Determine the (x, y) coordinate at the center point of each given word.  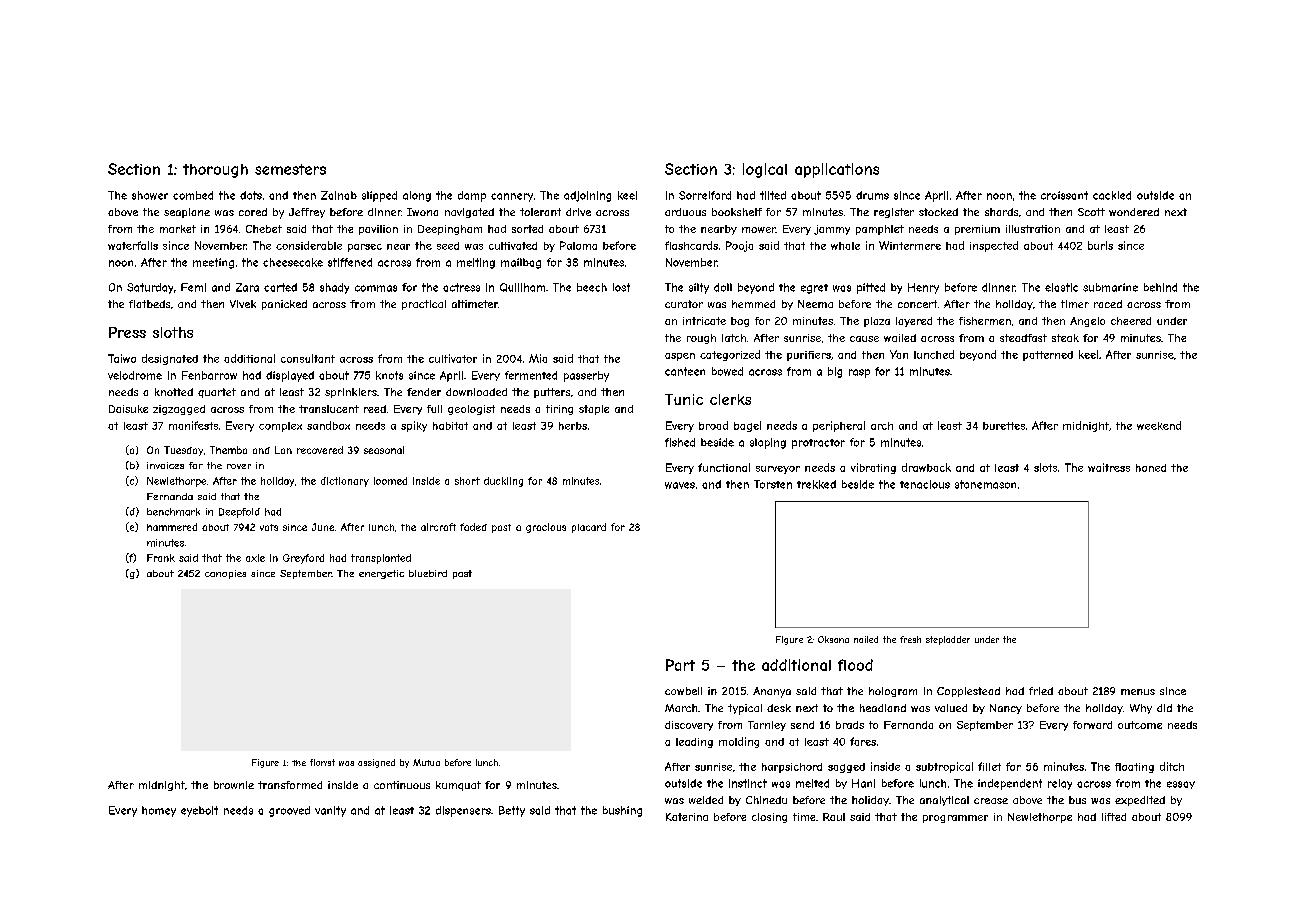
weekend (1159, 425)
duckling (503, 482)
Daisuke (128, 409)
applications (837, 170)
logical (765, 170)
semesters (290, 169)
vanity (330, 811)
